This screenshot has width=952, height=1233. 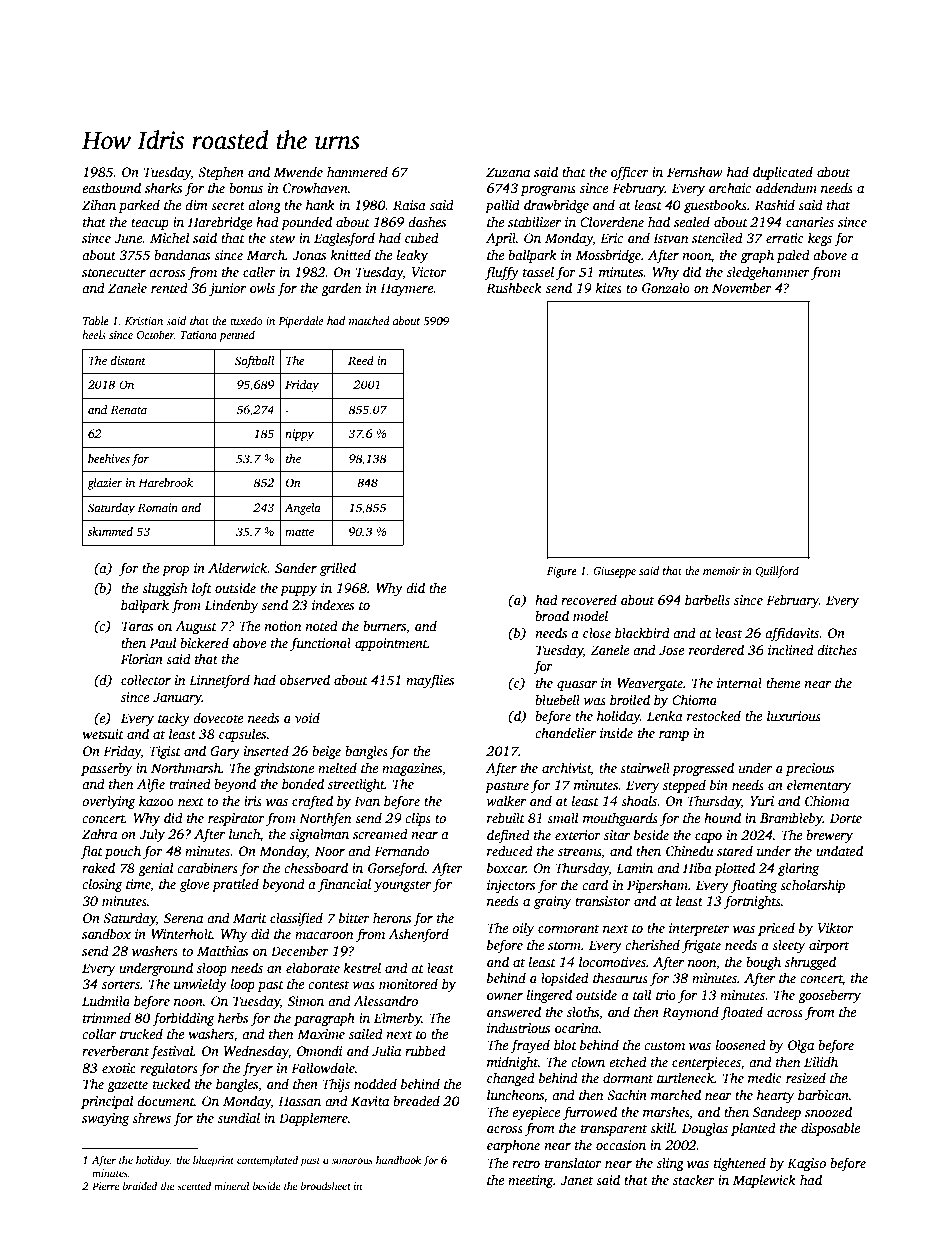 I want to click on stonecutter, so click(x=114, y=273).
